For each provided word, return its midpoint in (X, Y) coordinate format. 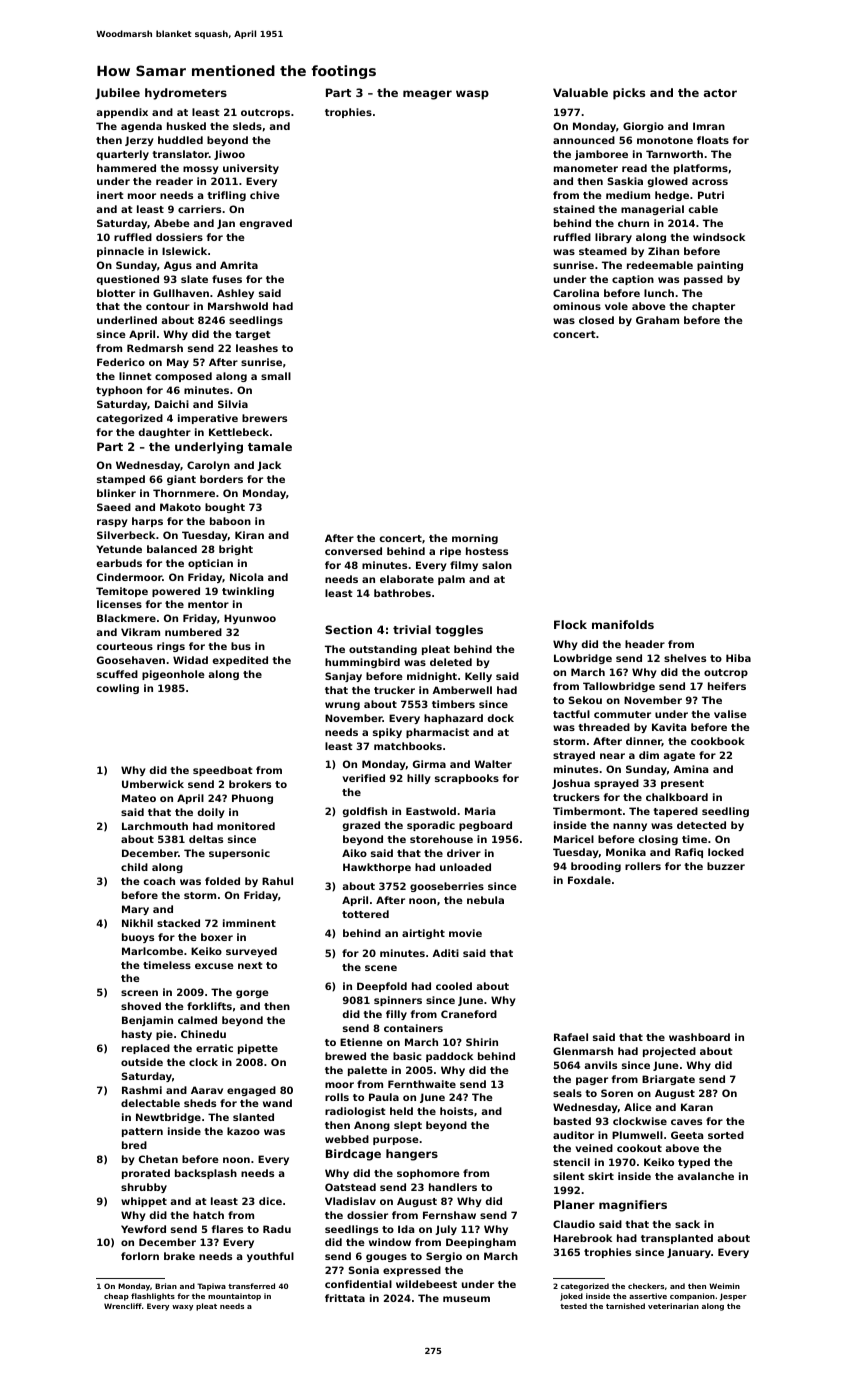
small (276, 376)
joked (571, 1297)
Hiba (738, 658)
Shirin (482, 1042)
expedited (240, 661)
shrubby (144, 1188)
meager (427, 95)
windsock (719, 237)
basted (572, 1121)
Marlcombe (152, 951)
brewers (264, 418)
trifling (226, 196)
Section (348, 629)
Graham (657, 320)
